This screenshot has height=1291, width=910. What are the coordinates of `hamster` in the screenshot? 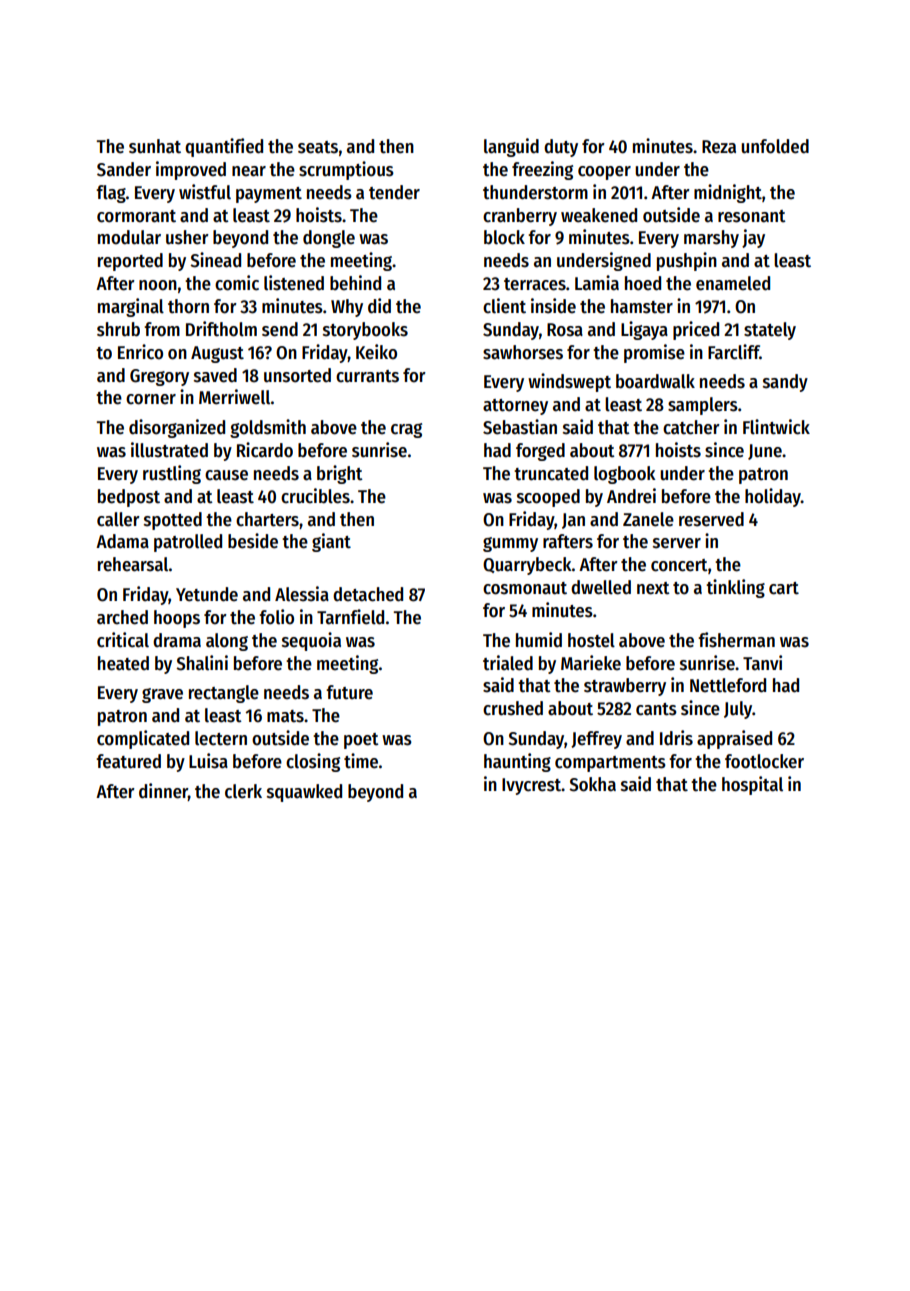 It's located at (642, 306).
